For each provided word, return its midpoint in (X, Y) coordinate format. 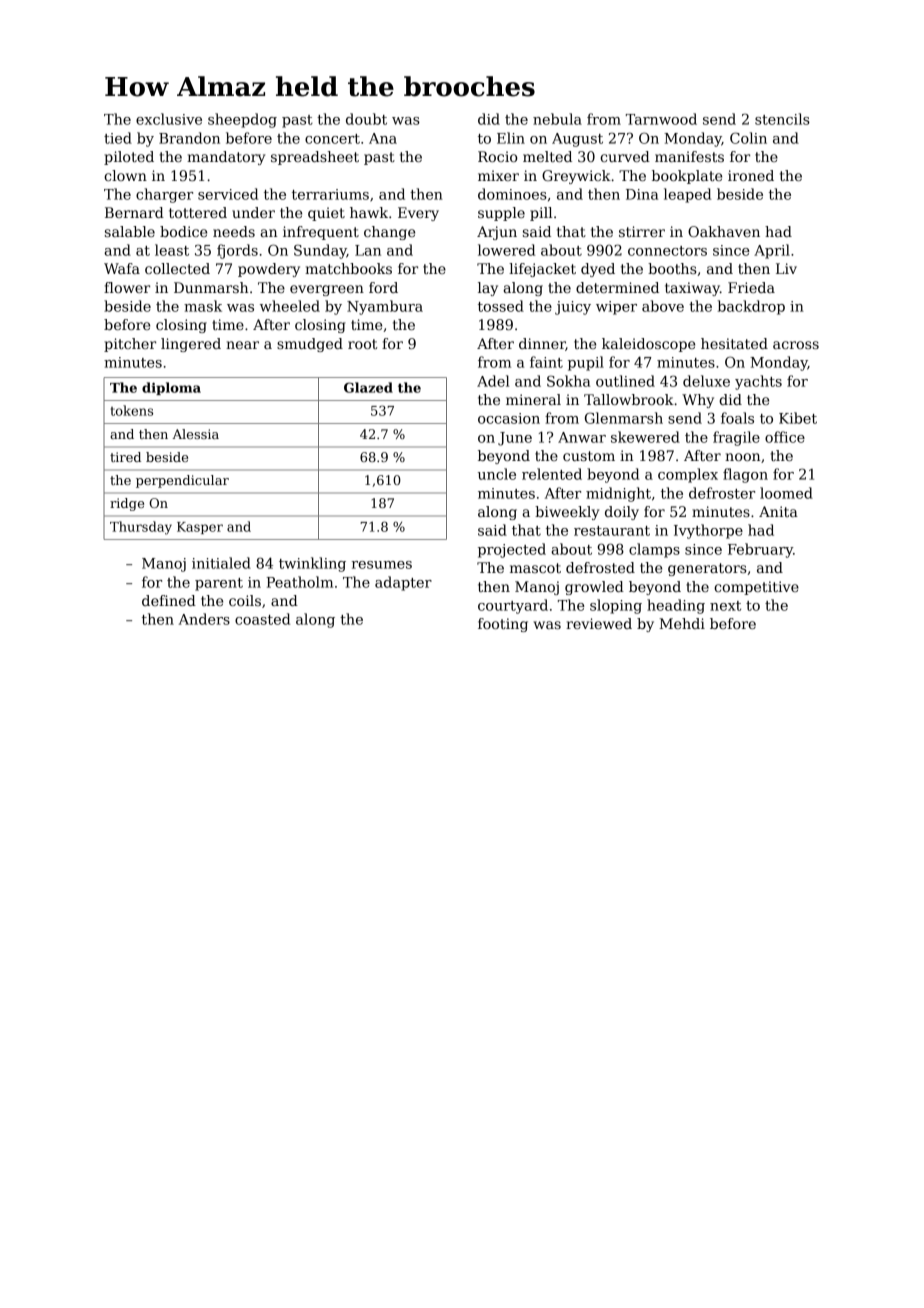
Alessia (195, 434)
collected (177, 268)
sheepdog (242, 120)
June (515, 439)
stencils (782, 119)
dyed (598, 270)
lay (488, 289)
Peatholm (300, 582)
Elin (511, 138)
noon (742, 457)
